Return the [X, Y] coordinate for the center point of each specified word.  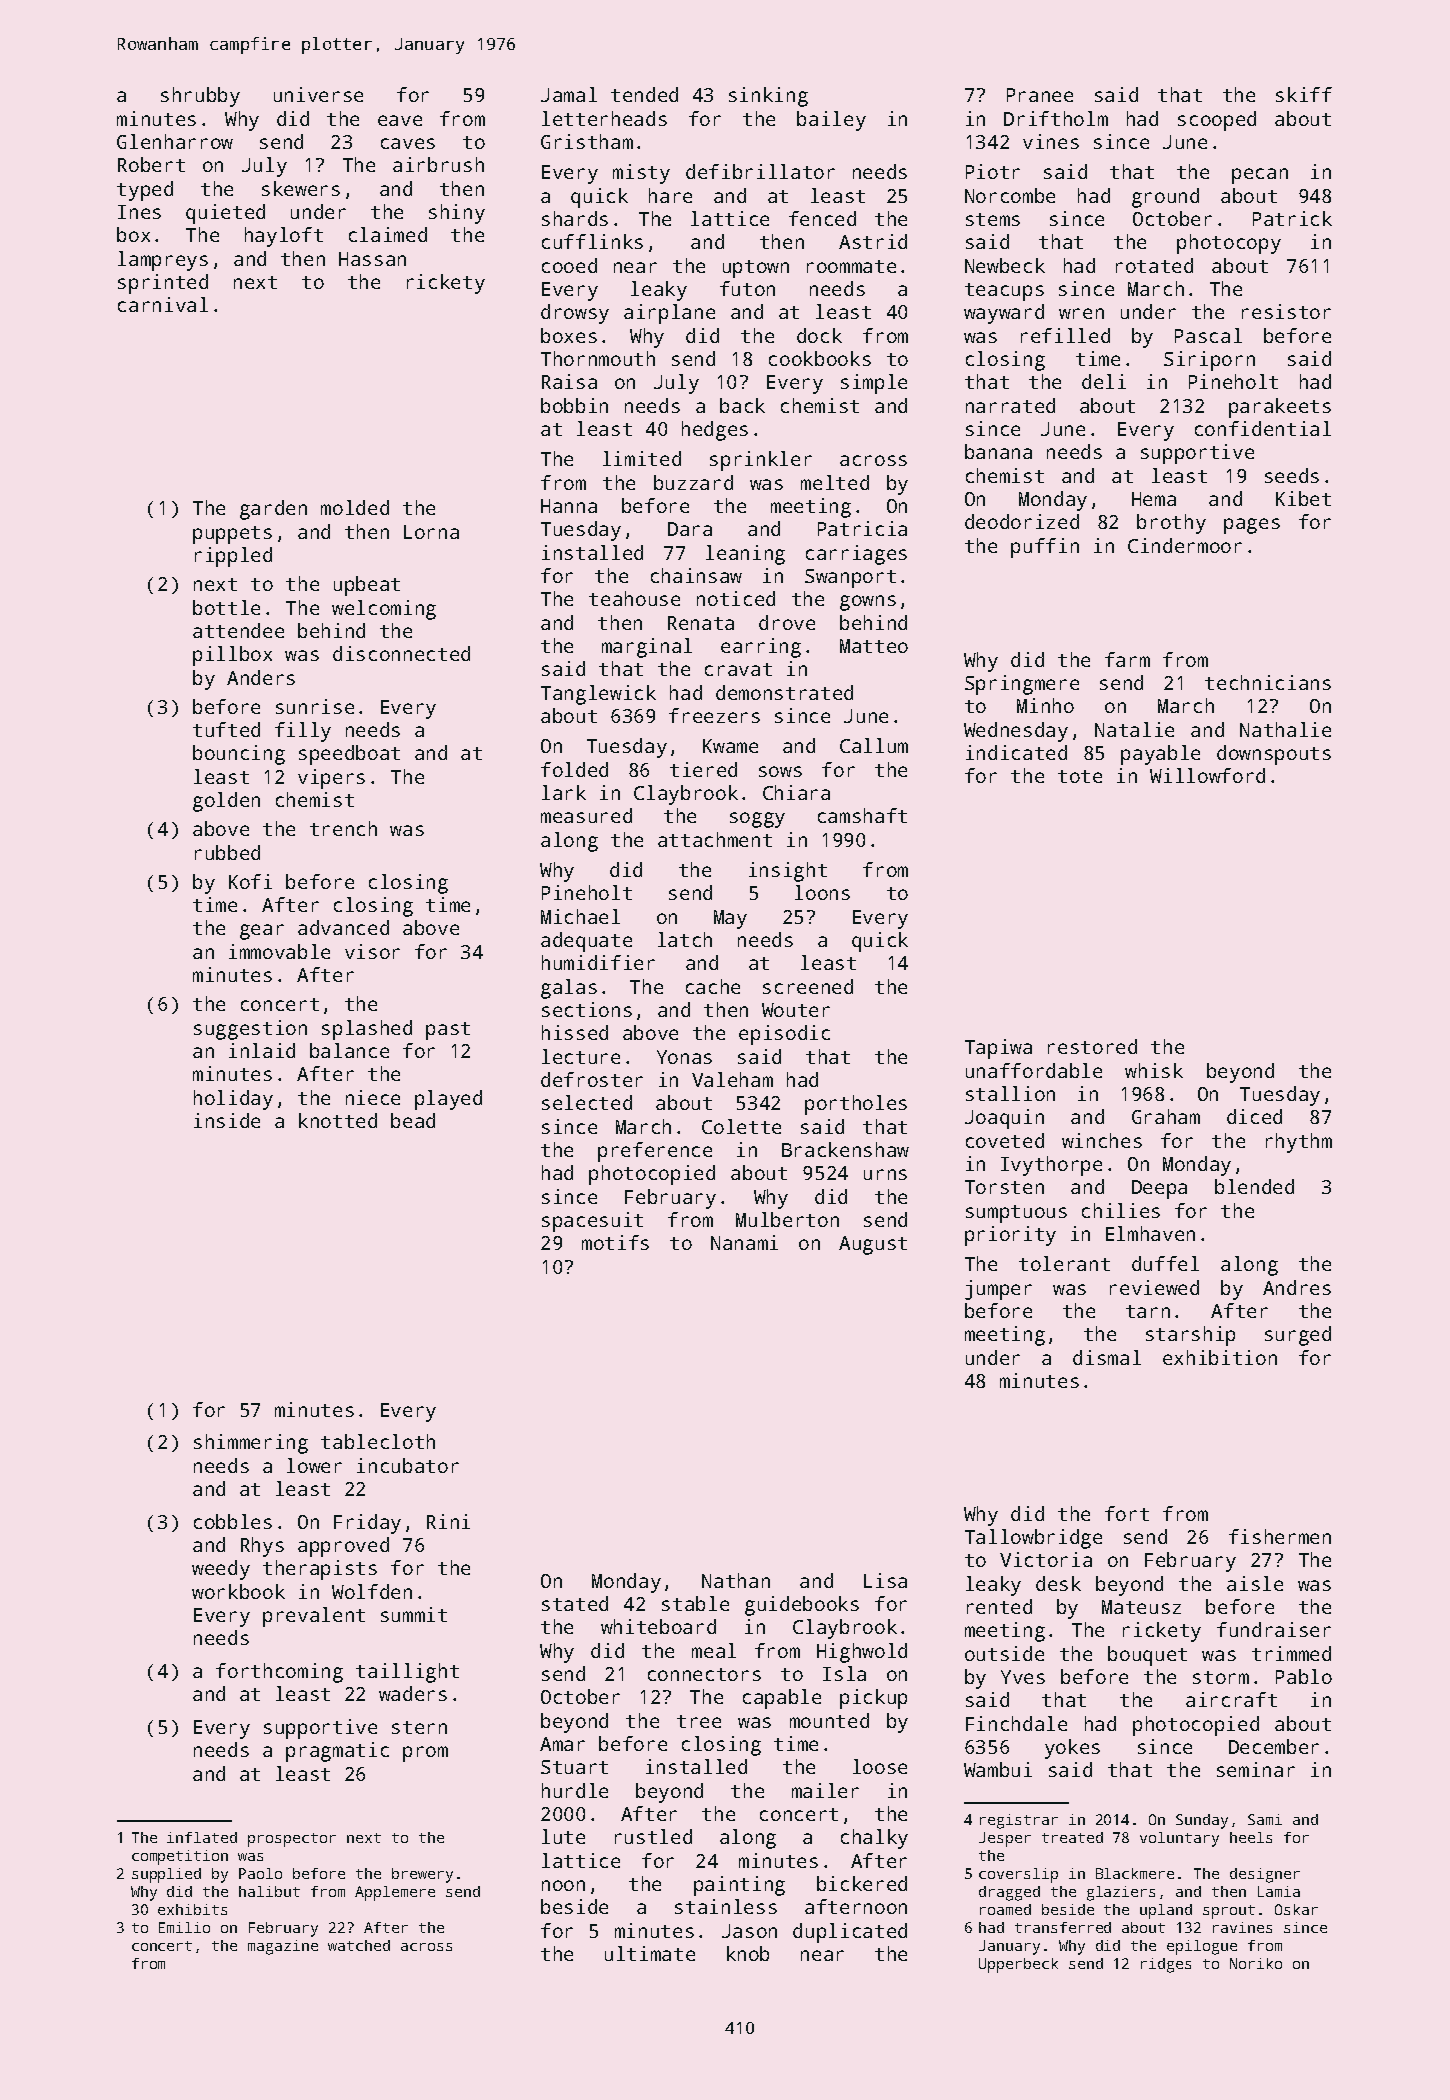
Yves [1023, 1677]
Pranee [1040, 95]
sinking [768, 97]
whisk [1154, 1070]
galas [569, 989]
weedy [221, 1570]
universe [318, 94]
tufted [226, 729]
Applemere [395, 1893]
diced [1254, 1116]
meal [714, 1650]
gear [262, 932]
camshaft [862, 815]
